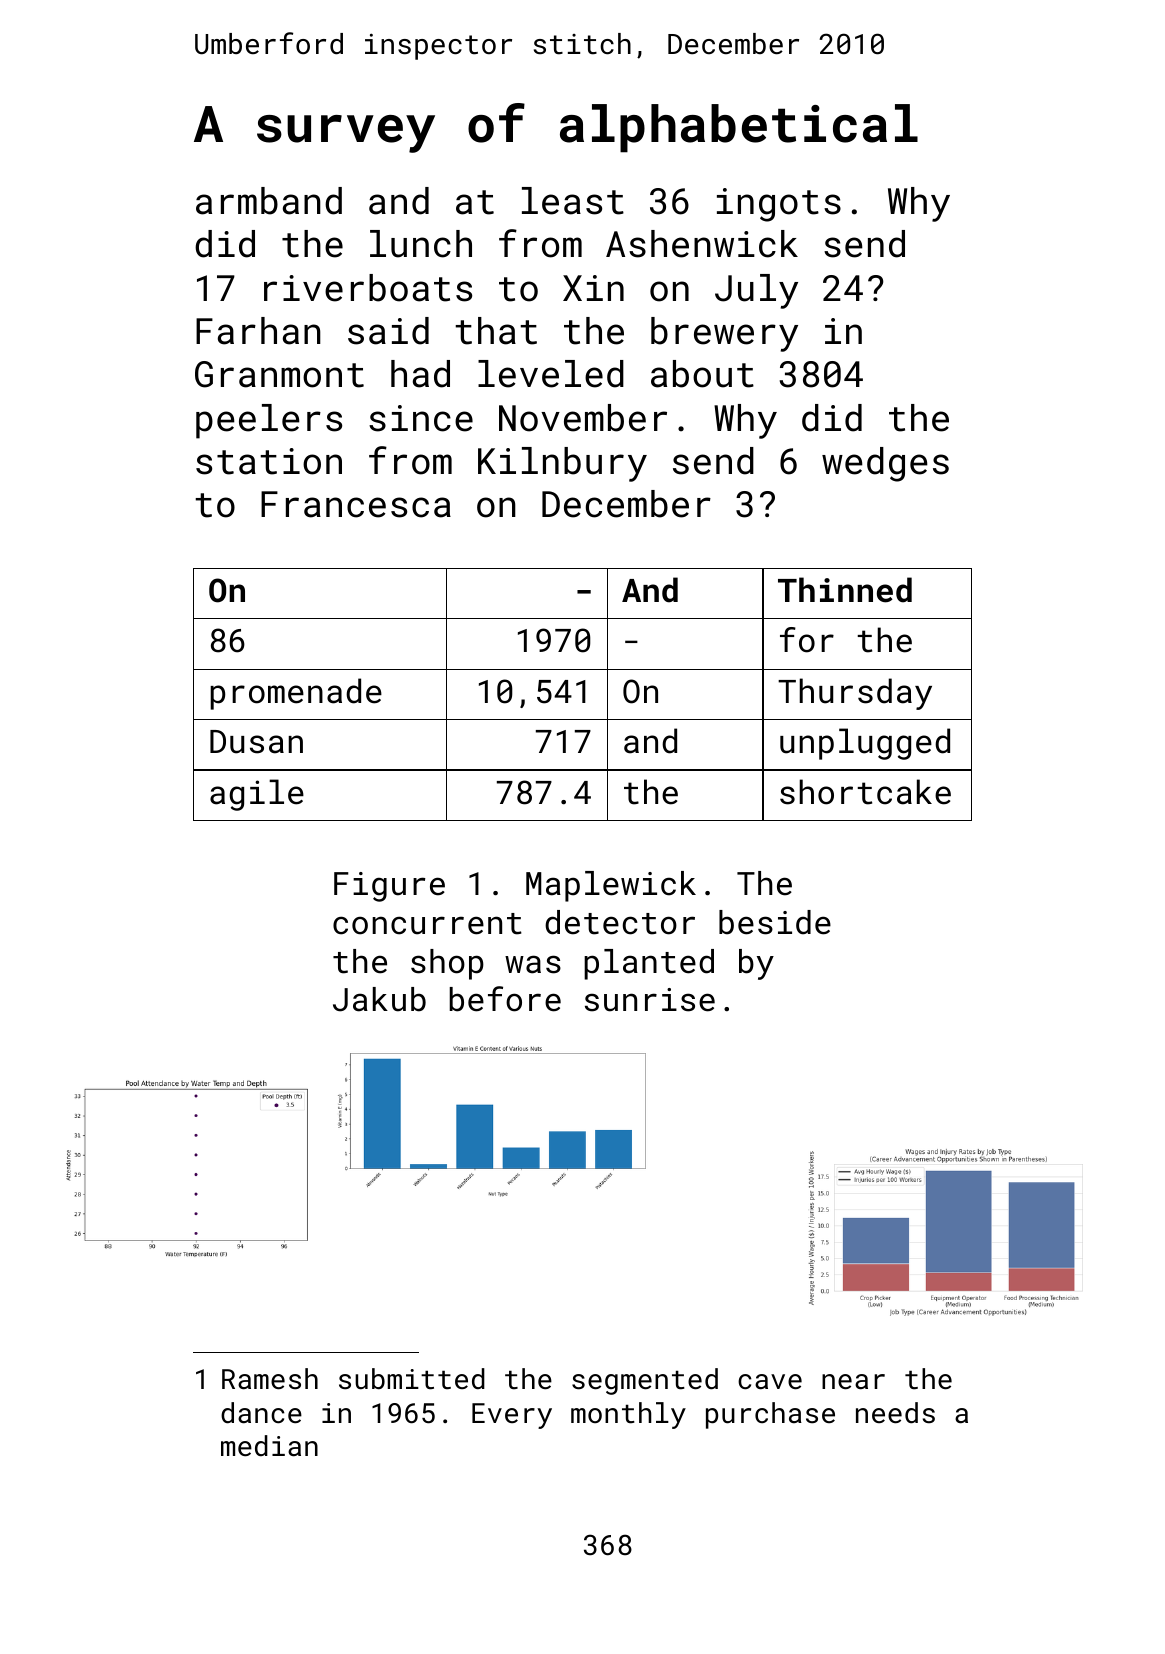 This screenshot has height=1654, width=1165. What do you see at coordinates (702, 244) in the screenshot?
I see `Ashenwick` at bounding box center [702, 244].
